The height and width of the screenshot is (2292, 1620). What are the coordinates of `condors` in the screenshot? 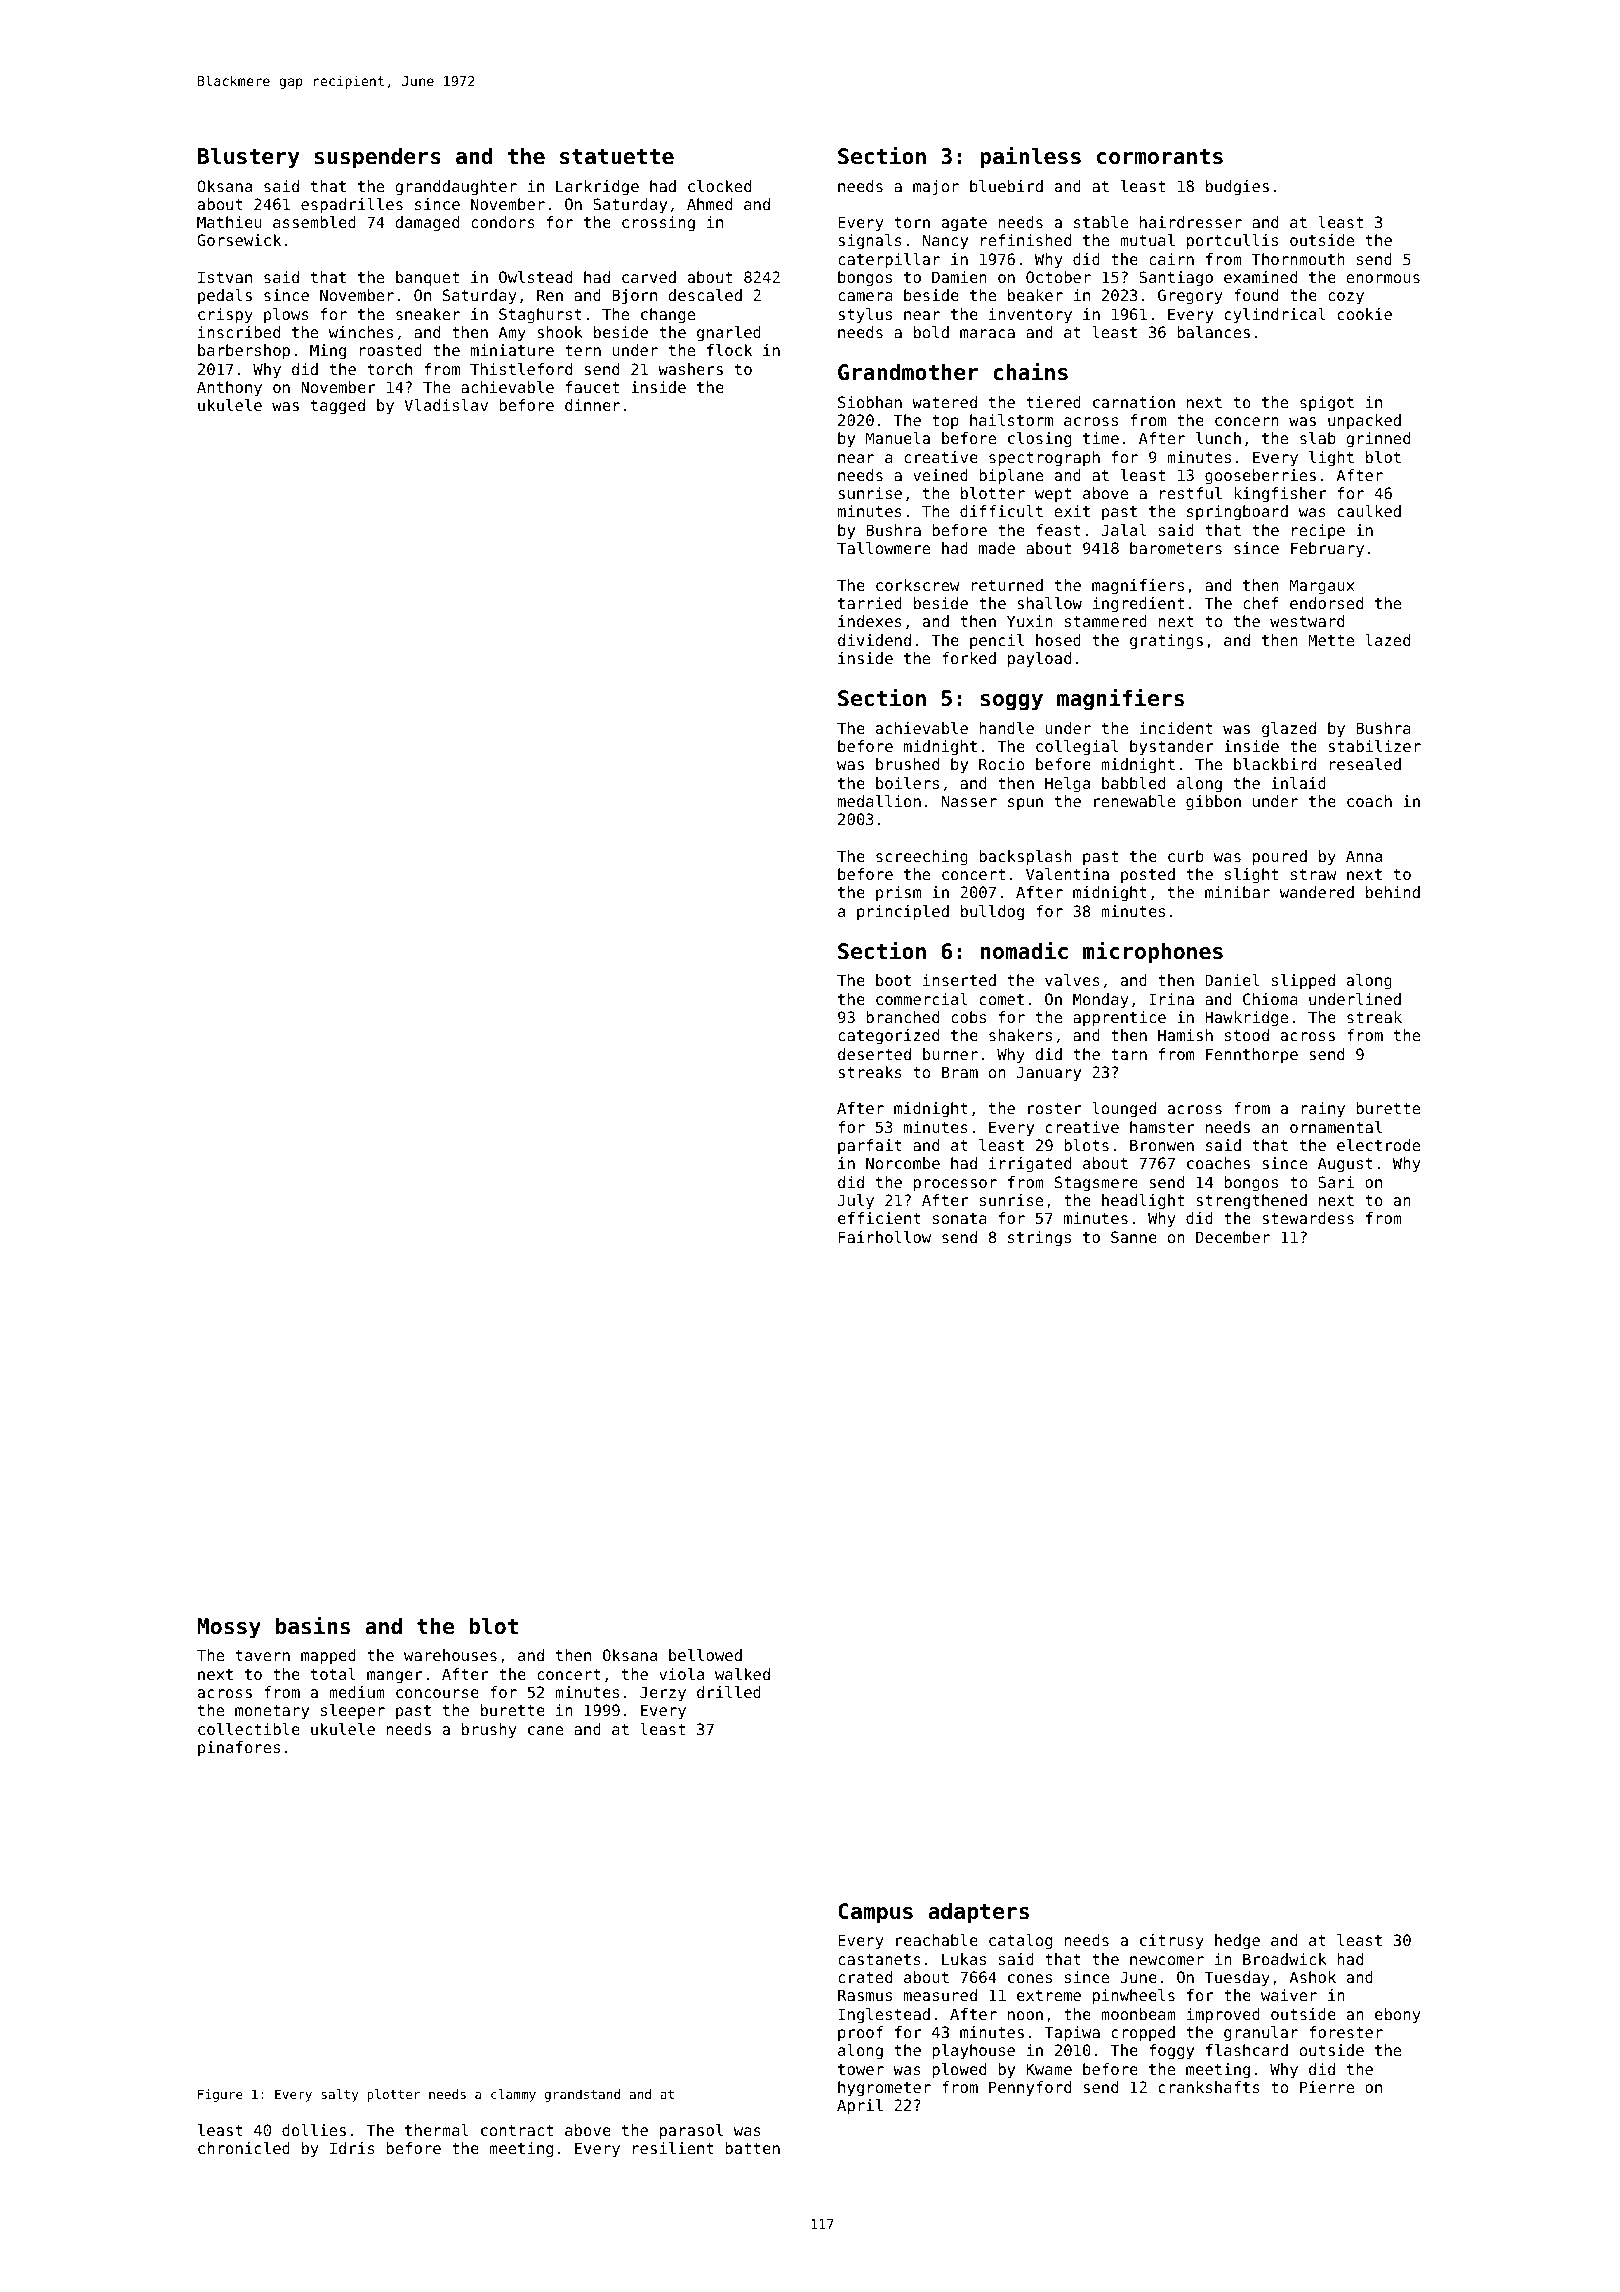 It's located at (503, 222).
